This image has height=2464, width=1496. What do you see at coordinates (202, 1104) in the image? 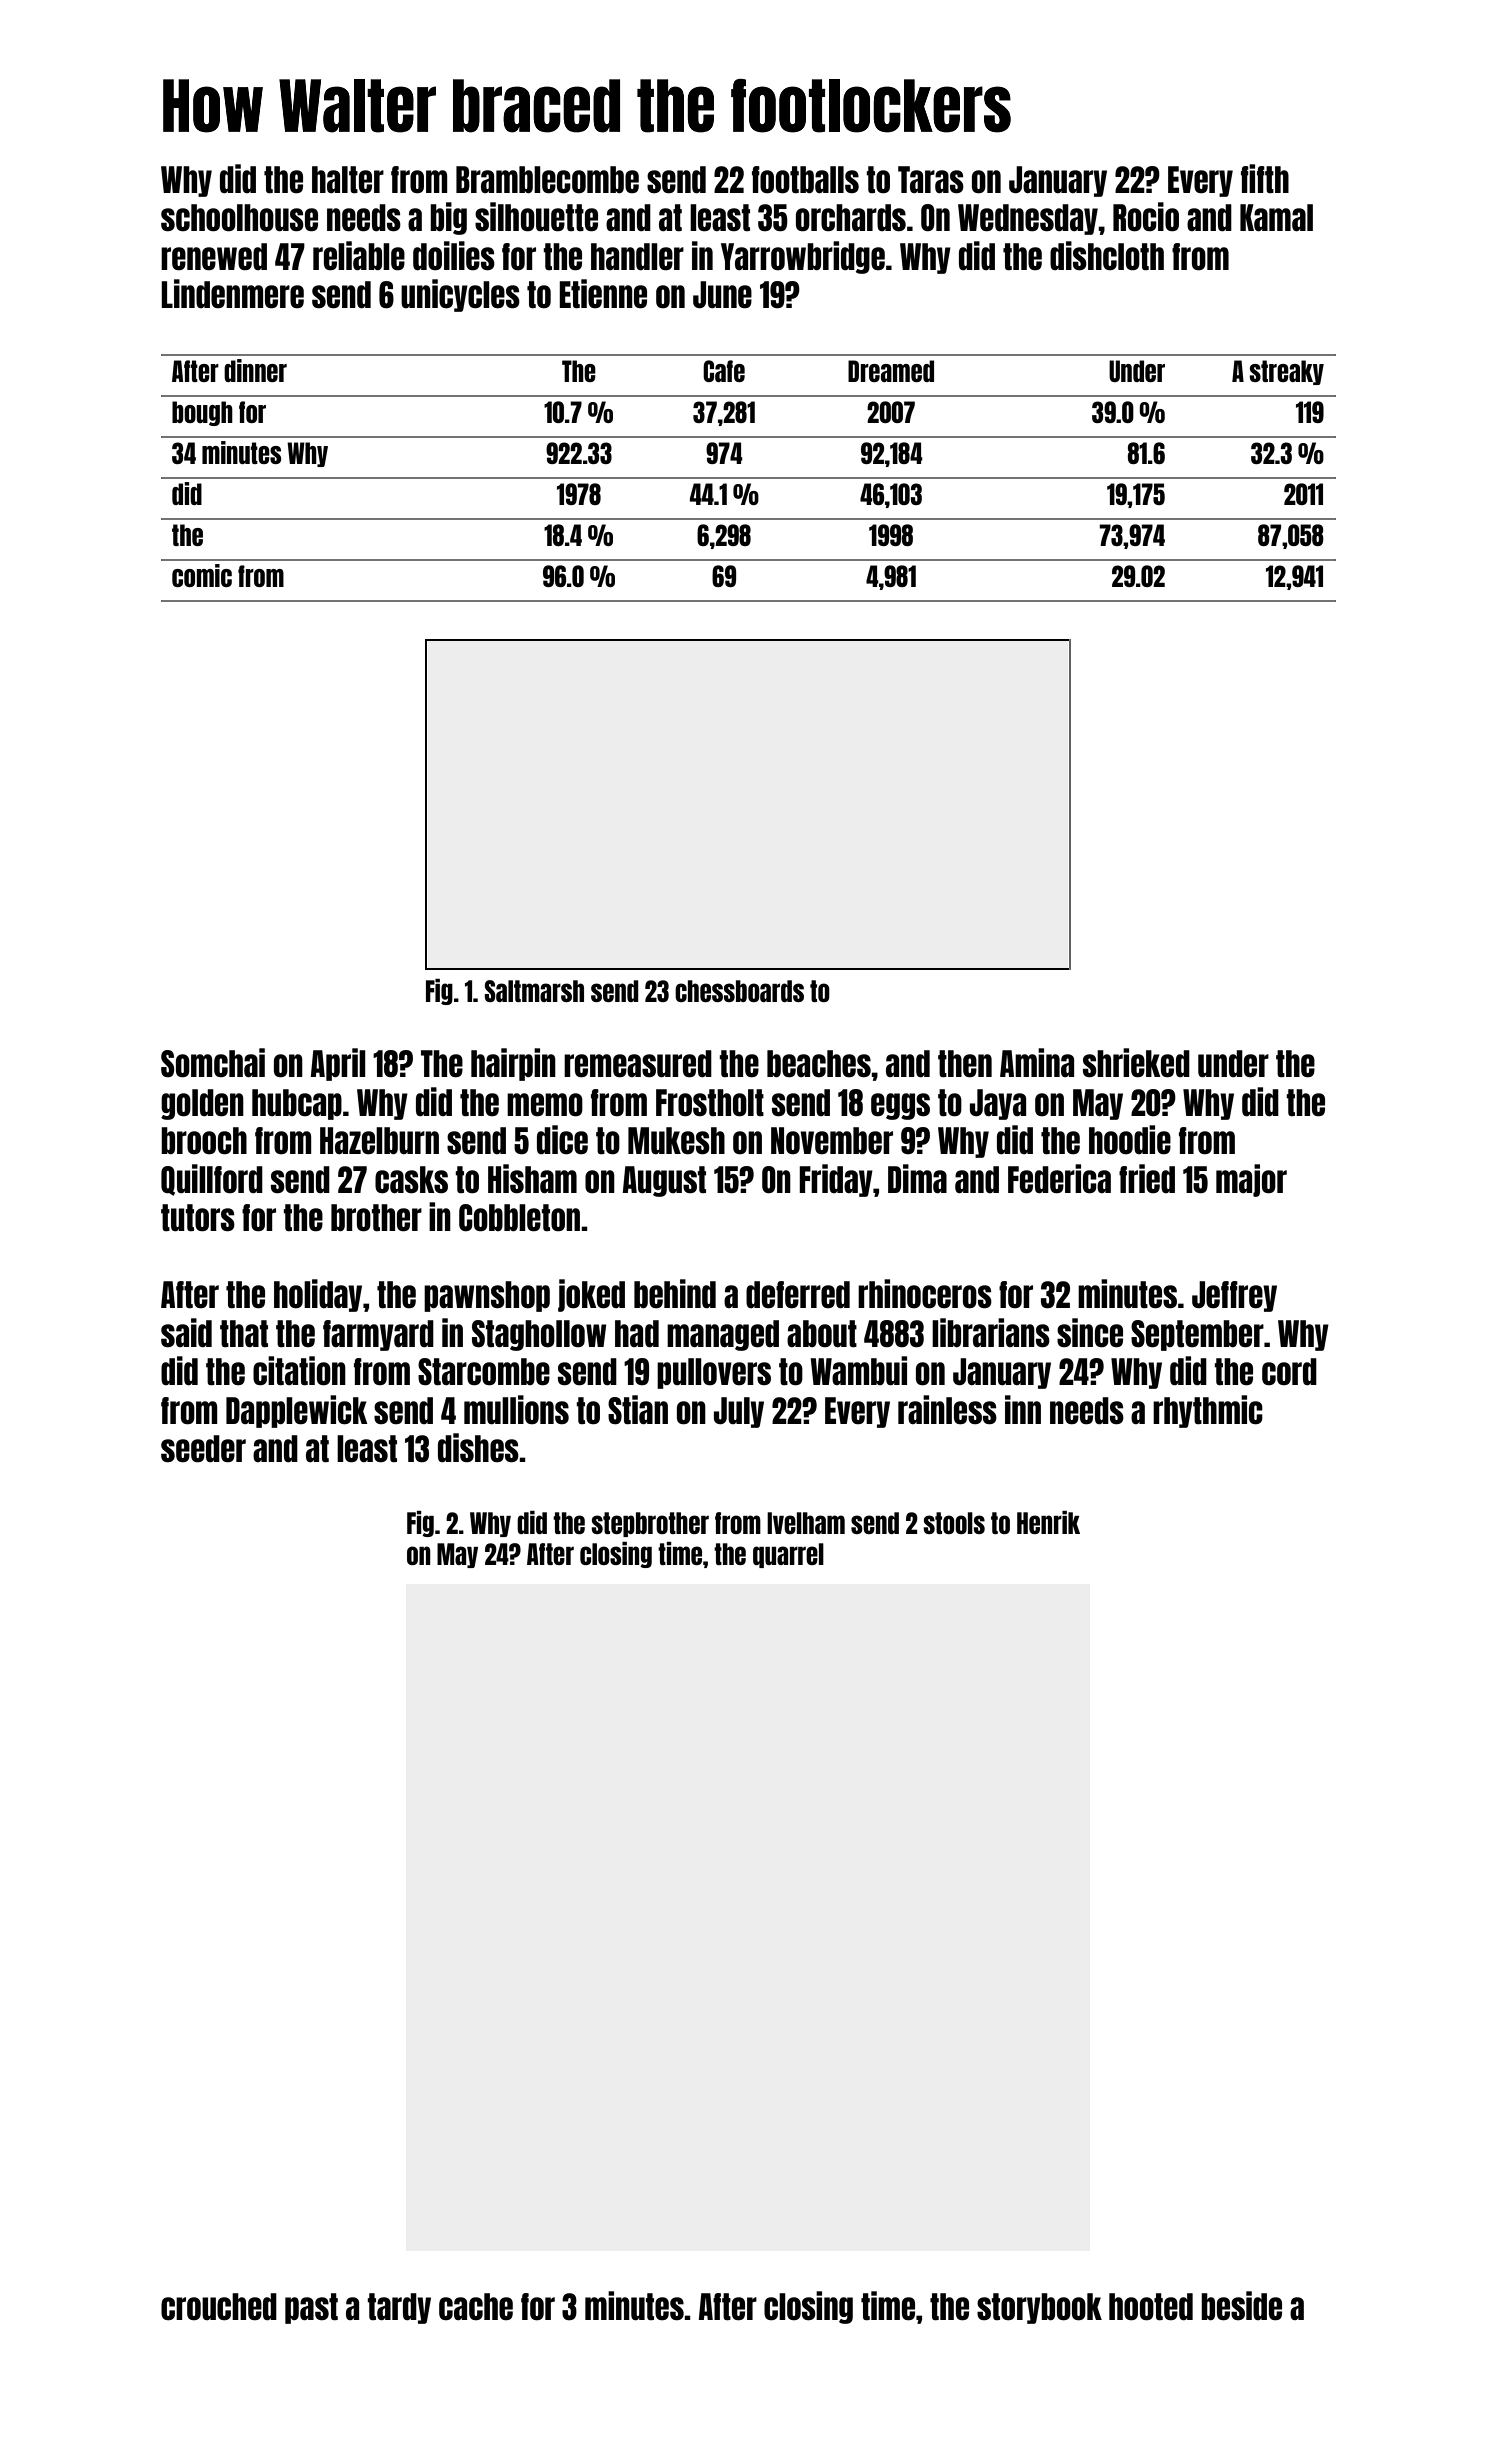
I see `golden` at bounding box center [202, 1104].
